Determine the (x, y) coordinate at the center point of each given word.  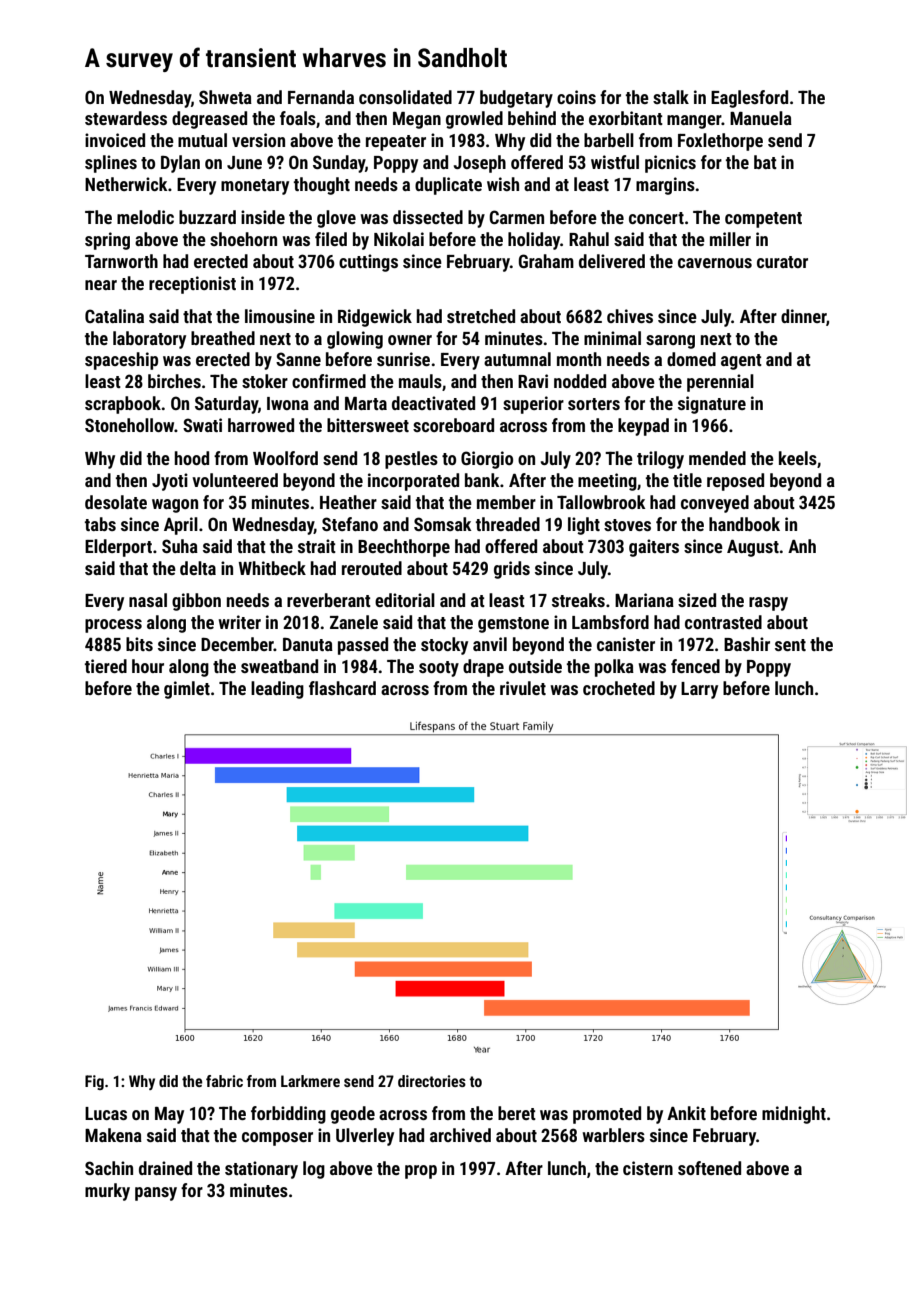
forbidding (288, 1115)
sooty (439, 669)
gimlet (187, 690)
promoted (607, 1115)
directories (432, 1081)
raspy (768, 604)
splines (111, 164)
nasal (148, 600)
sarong (670, 342)
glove (336, 219)
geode (353, 1115)
